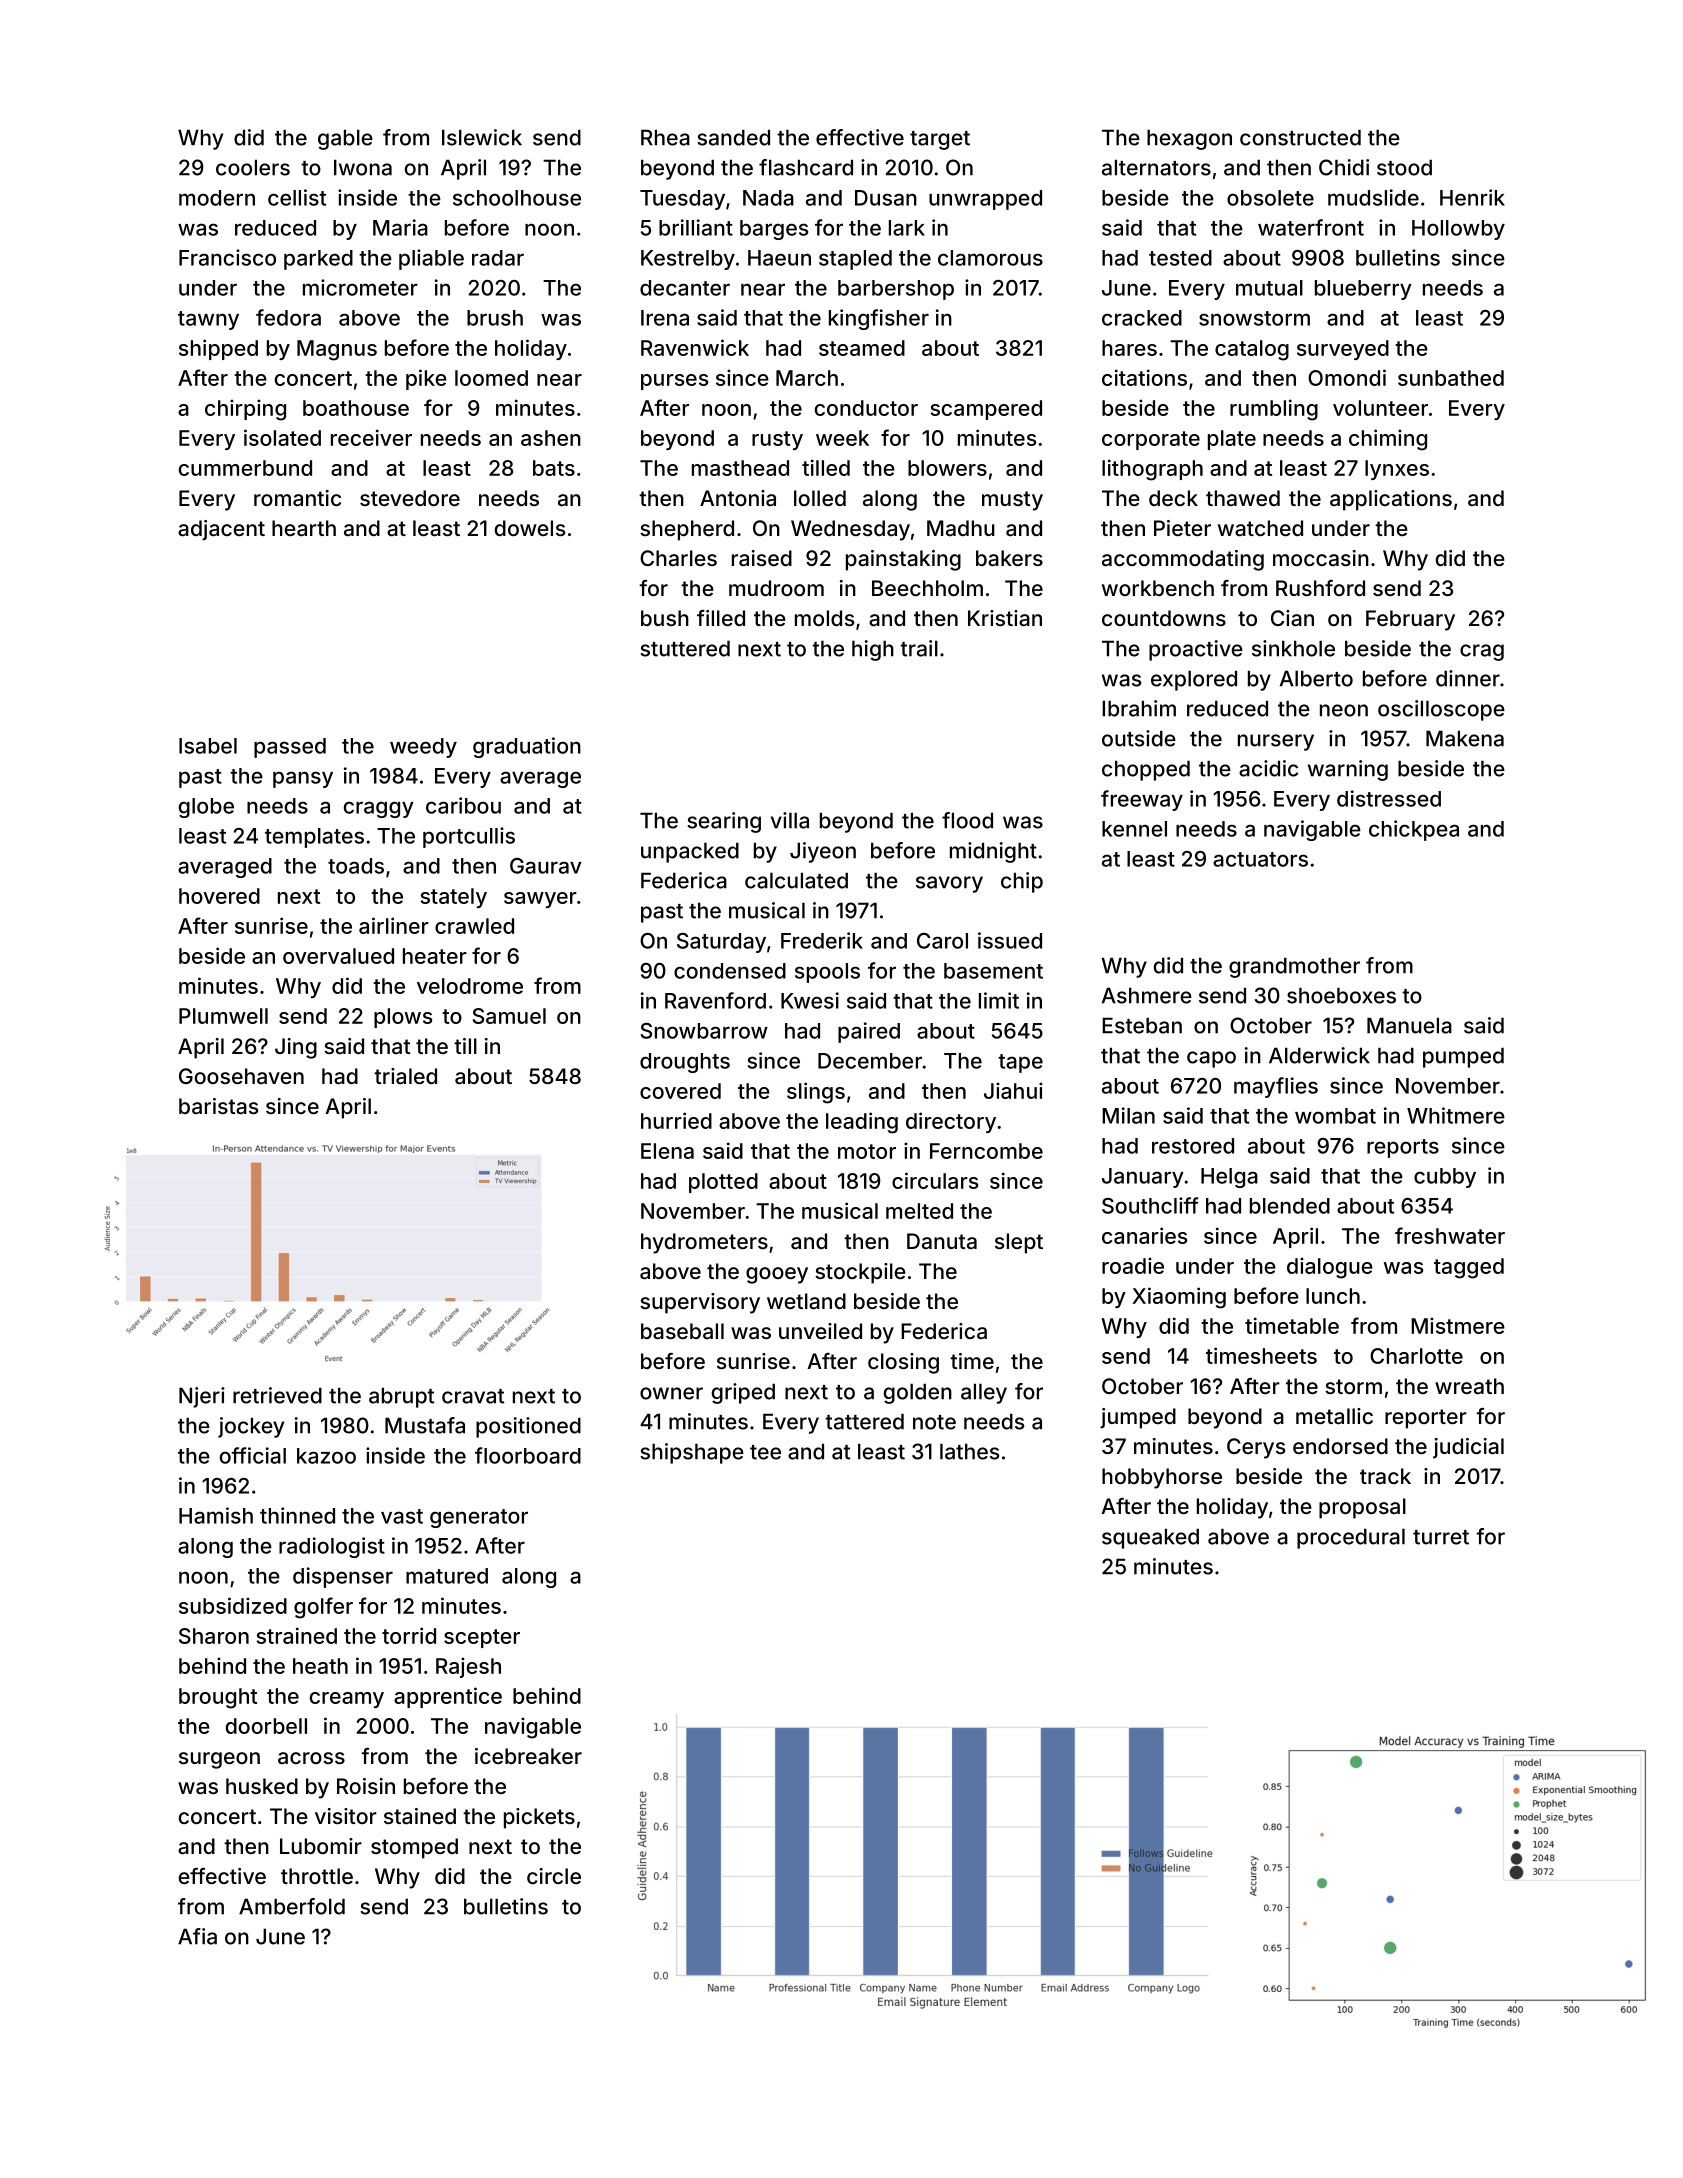 This image has width=1683, height=2178. Describe the element at coordinates (1260, 528) in the image. I see `watched` at that location.
